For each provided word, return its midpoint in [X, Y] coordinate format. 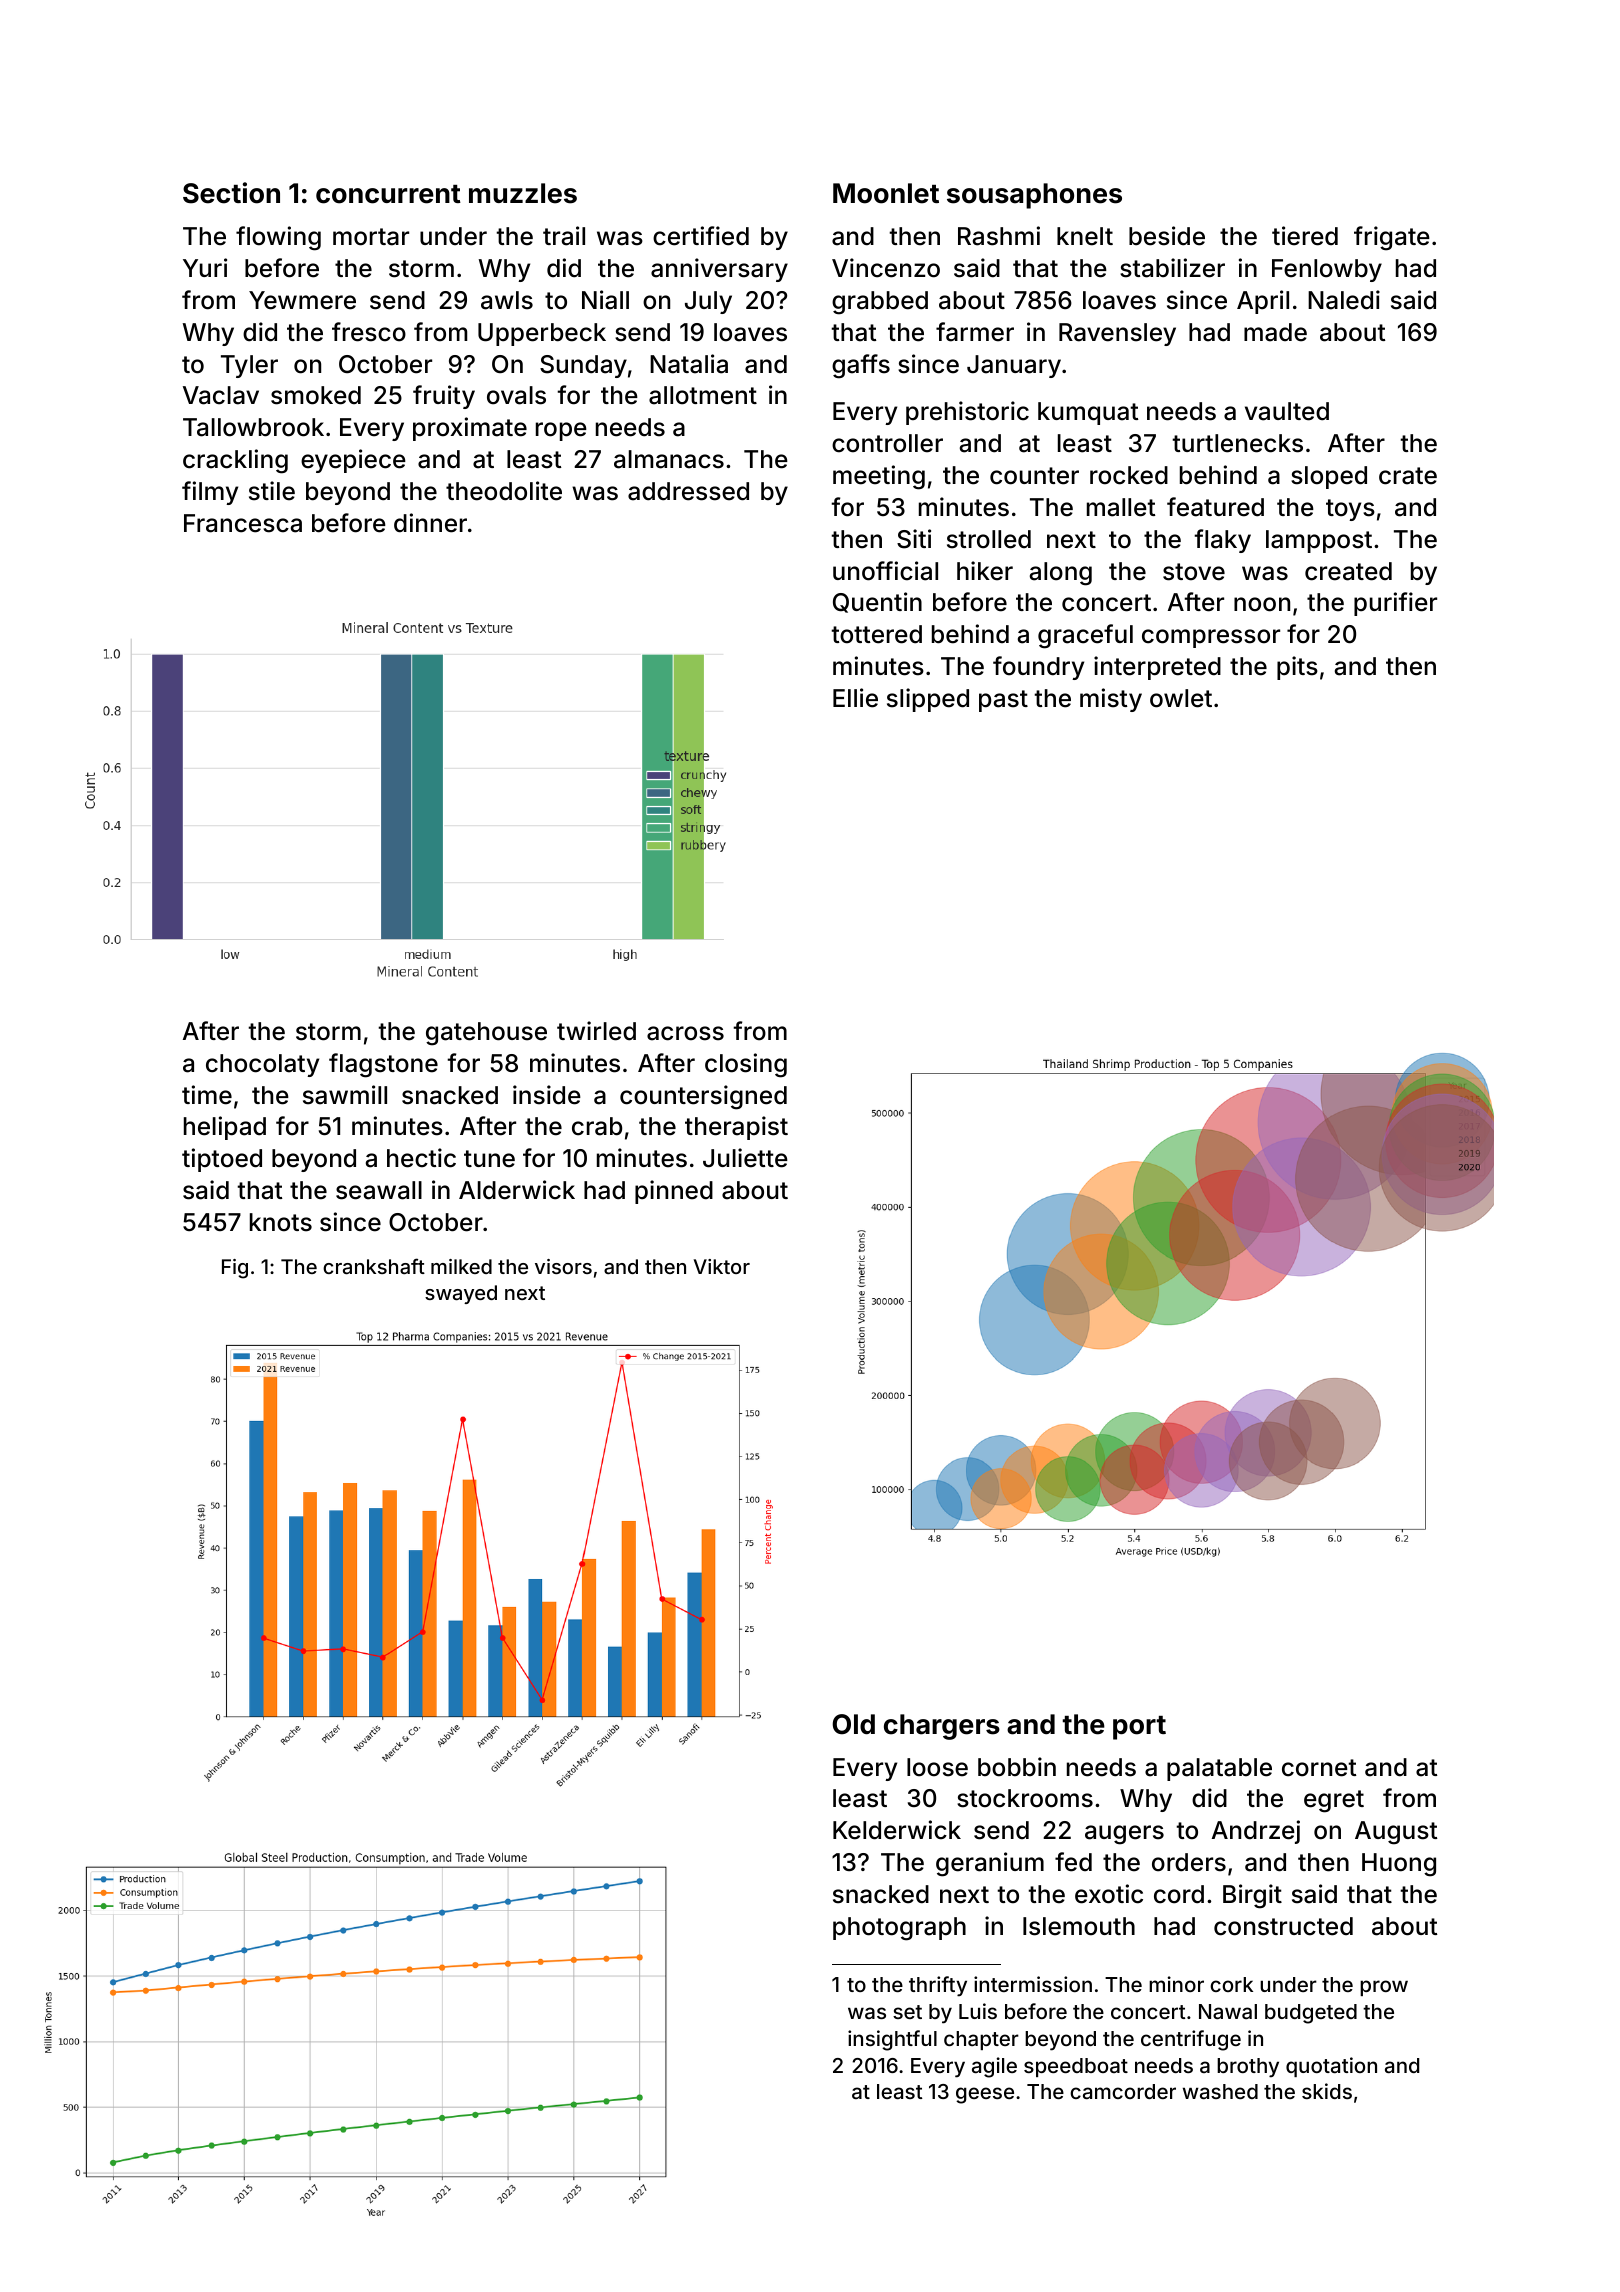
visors [563, 1266]
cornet [1319, 1768]
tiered [1305, 236]
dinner [430, 523]
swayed [461, 1294]
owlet [1181, 698]
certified [701, 236]
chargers [942, 1727]
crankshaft [374, 1266]
